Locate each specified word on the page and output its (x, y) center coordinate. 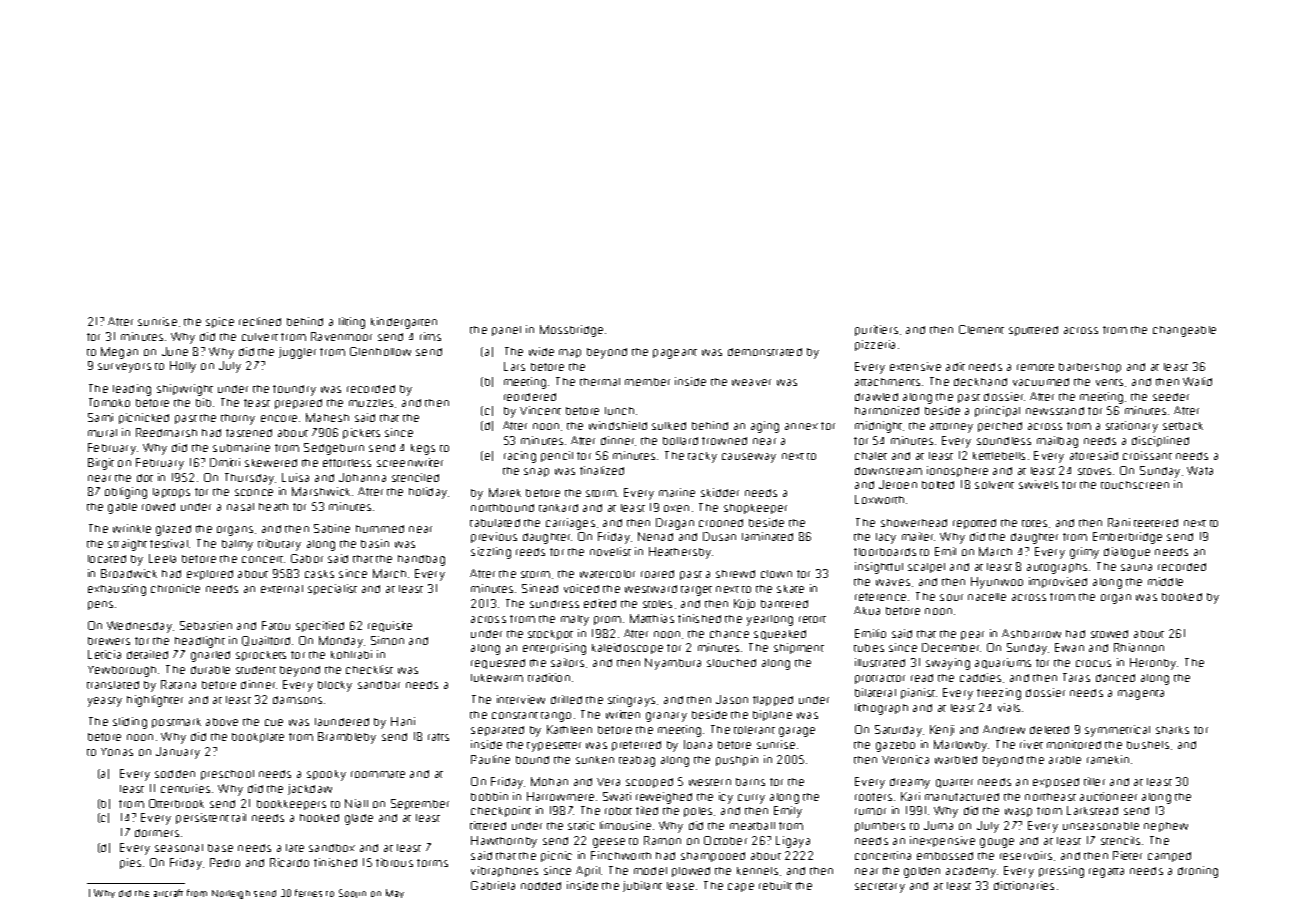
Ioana (698, 744)
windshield (618, 425)
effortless (347, 463)
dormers (157, 833)
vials (1009, 707)
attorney (951, 428)
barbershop (1090, 368)
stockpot (550, 635)
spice (220, 322)
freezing (999, 694)
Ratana (178, 684)
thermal (600, 382)
